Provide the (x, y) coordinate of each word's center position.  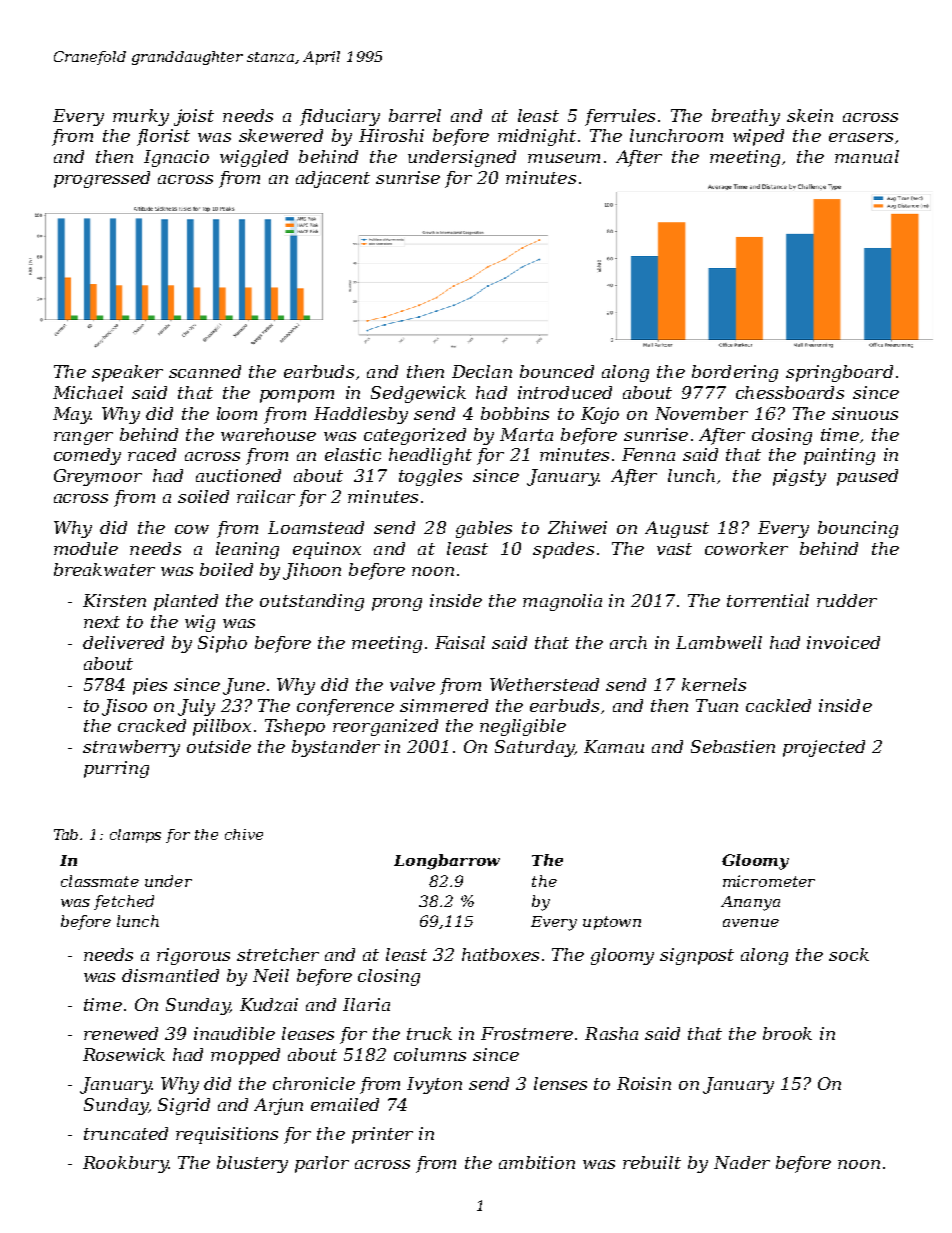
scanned (205, 371)
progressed (102, 179)
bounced (557, 371)
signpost (697, 956)
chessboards (790, 392)
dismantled (170, 975)
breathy (746, 117)
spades (563, 550)
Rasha (611, 1033)
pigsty (799, 477)
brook (787, 1033)
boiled (226, 569)
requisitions (227, 1135)
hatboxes (500, 954)
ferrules (620, 117)
